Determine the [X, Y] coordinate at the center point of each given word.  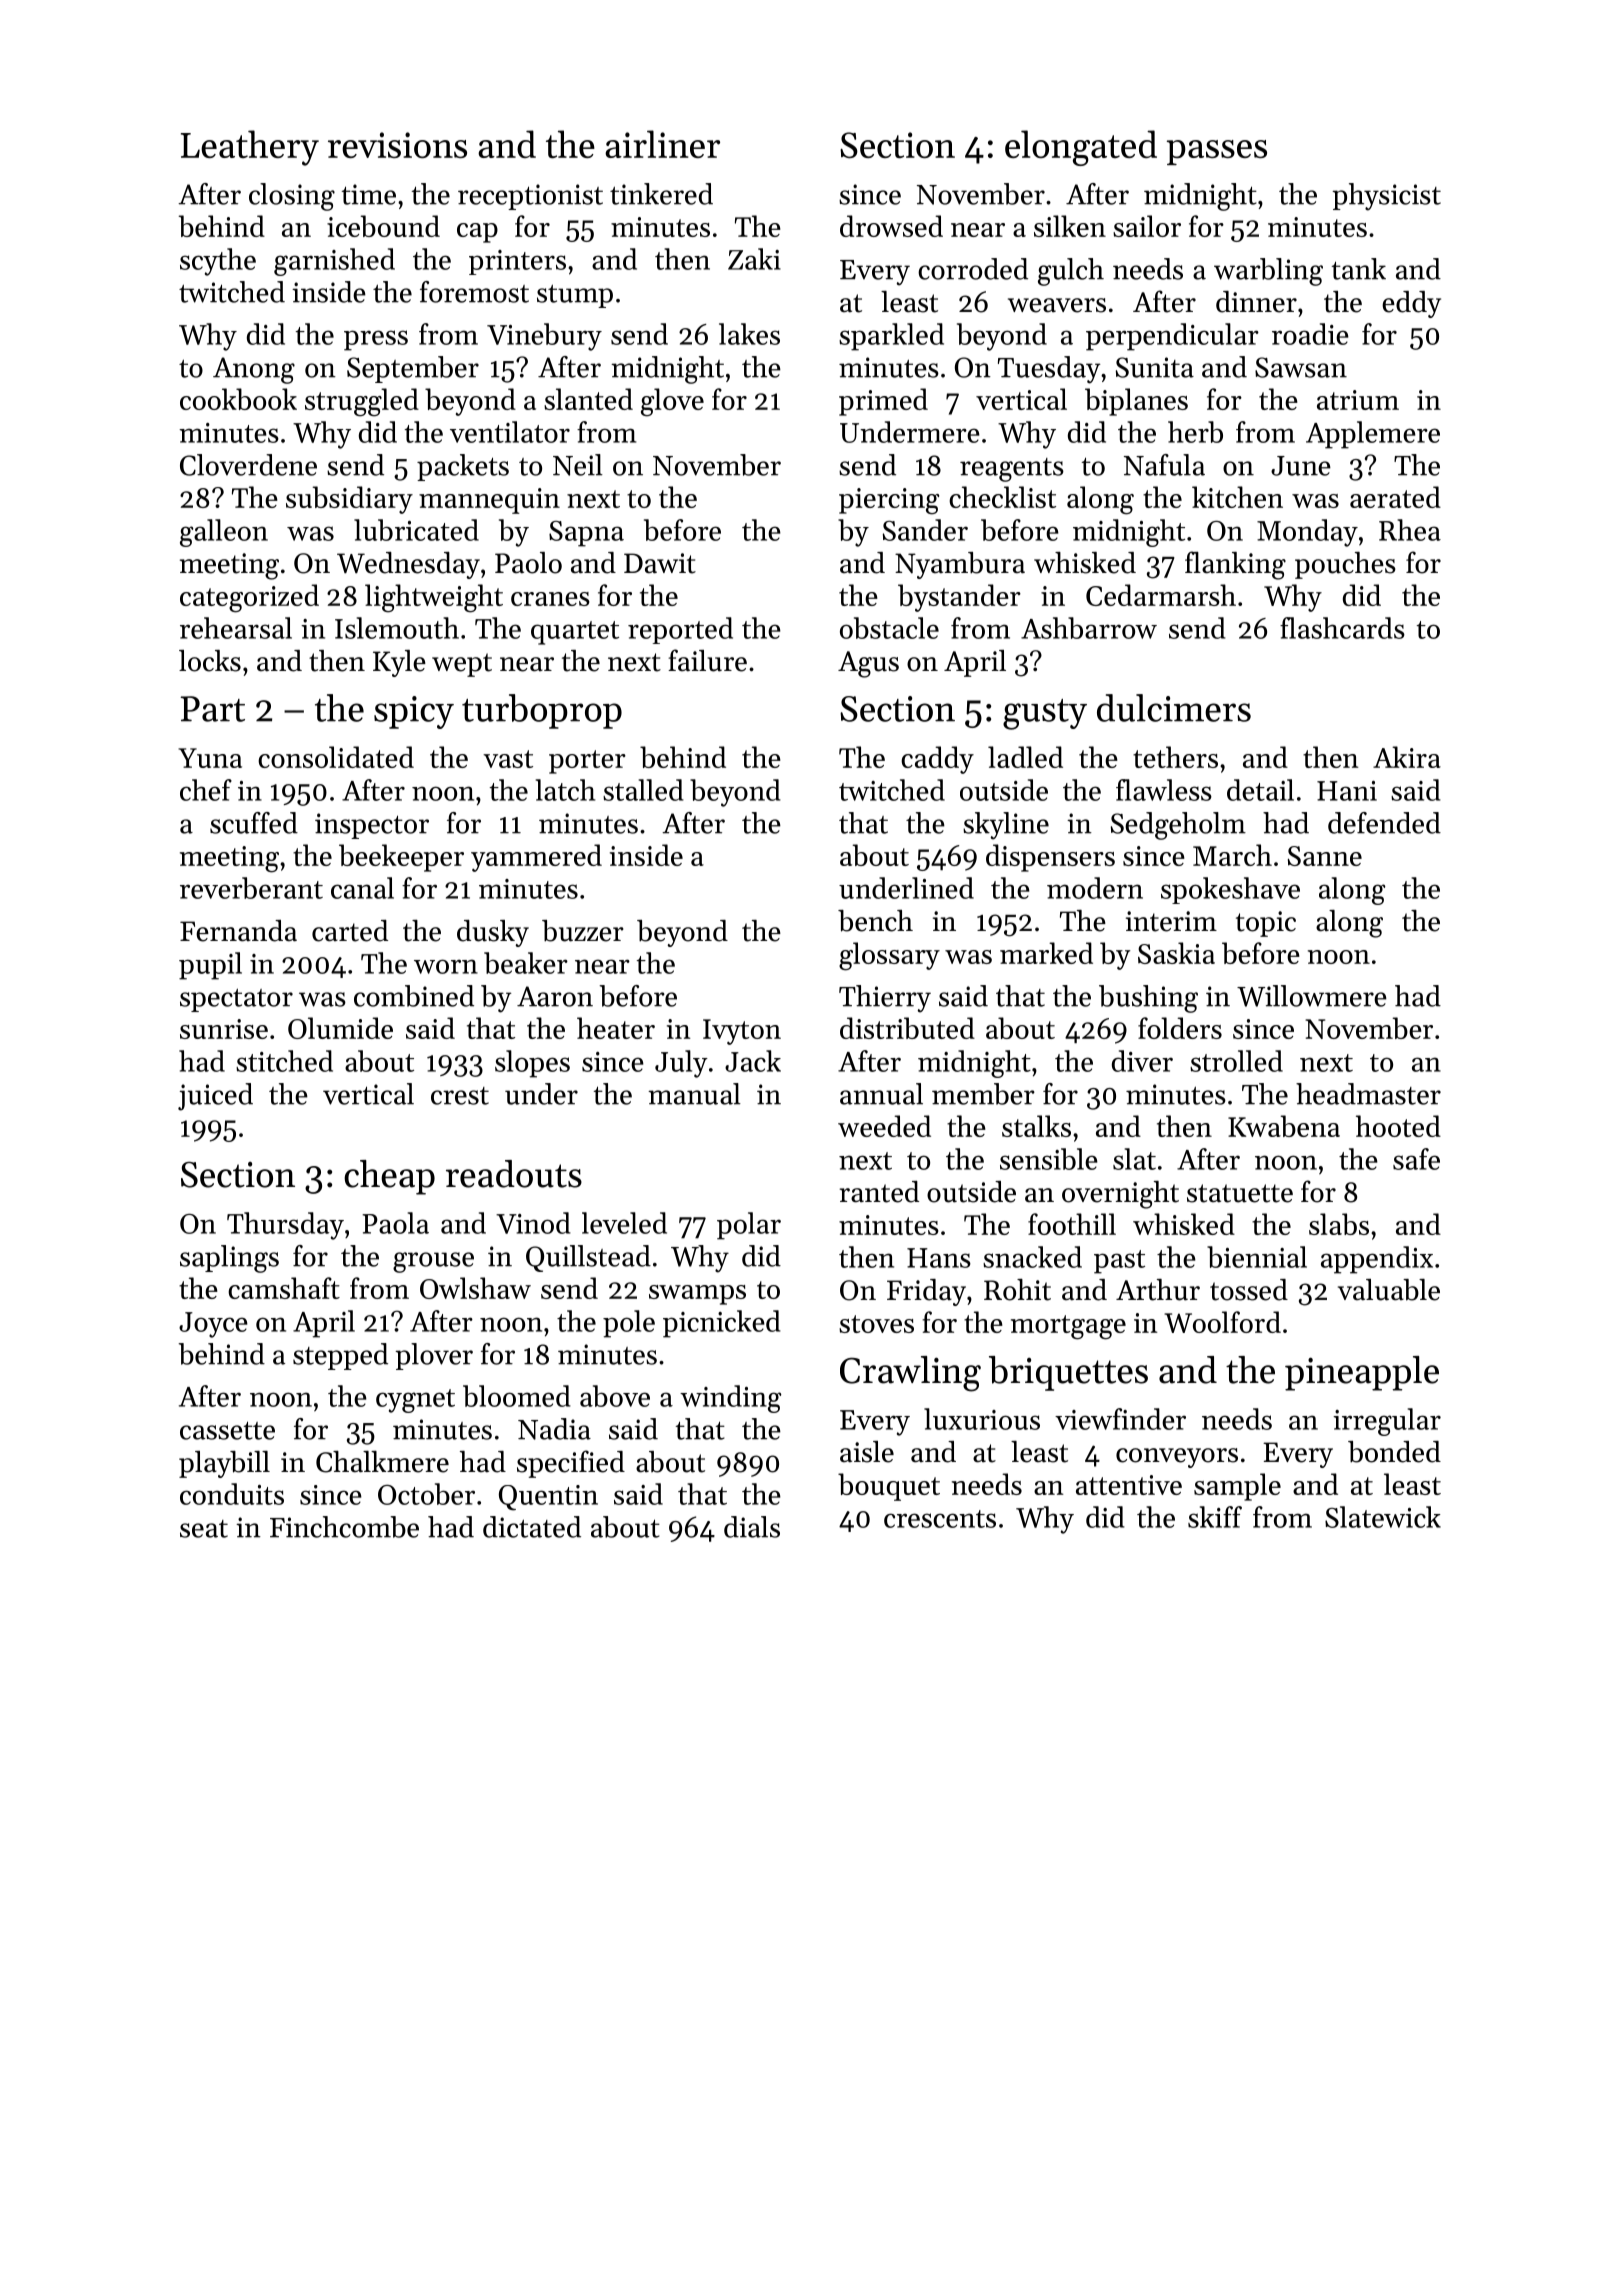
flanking [1235, 565]
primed [883, 402]
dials [752, 1527]
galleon [224, 533]
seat [204, 1529]
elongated [1081, 148]
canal [362, 888]
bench [875, 921]
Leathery [250, 148]
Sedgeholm [1178, 826]
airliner [662, 144]
